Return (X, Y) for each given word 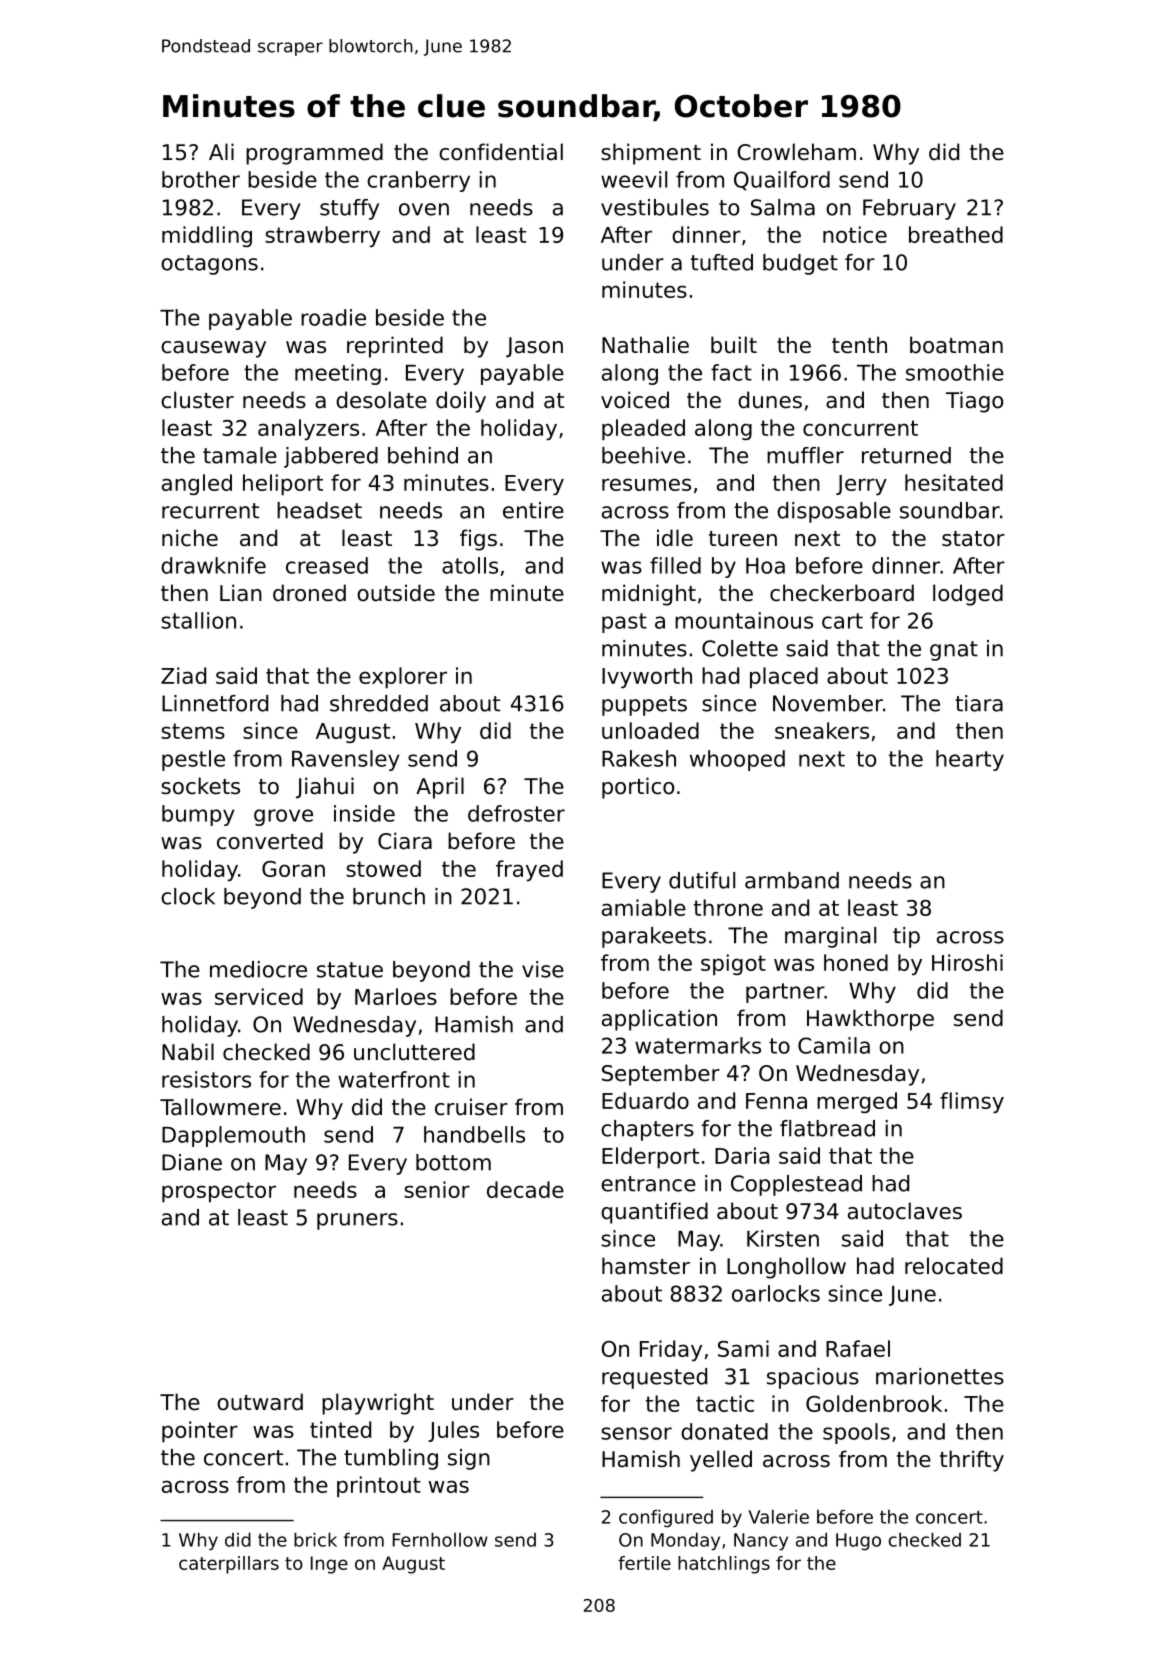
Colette (740, 648)
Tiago (974, 402)
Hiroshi (967, 962)
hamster (646, 1266)
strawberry (322, 236)
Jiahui (325, 788)
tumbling (391, 1459)
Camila (834, 1045)
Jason (534, 347)
